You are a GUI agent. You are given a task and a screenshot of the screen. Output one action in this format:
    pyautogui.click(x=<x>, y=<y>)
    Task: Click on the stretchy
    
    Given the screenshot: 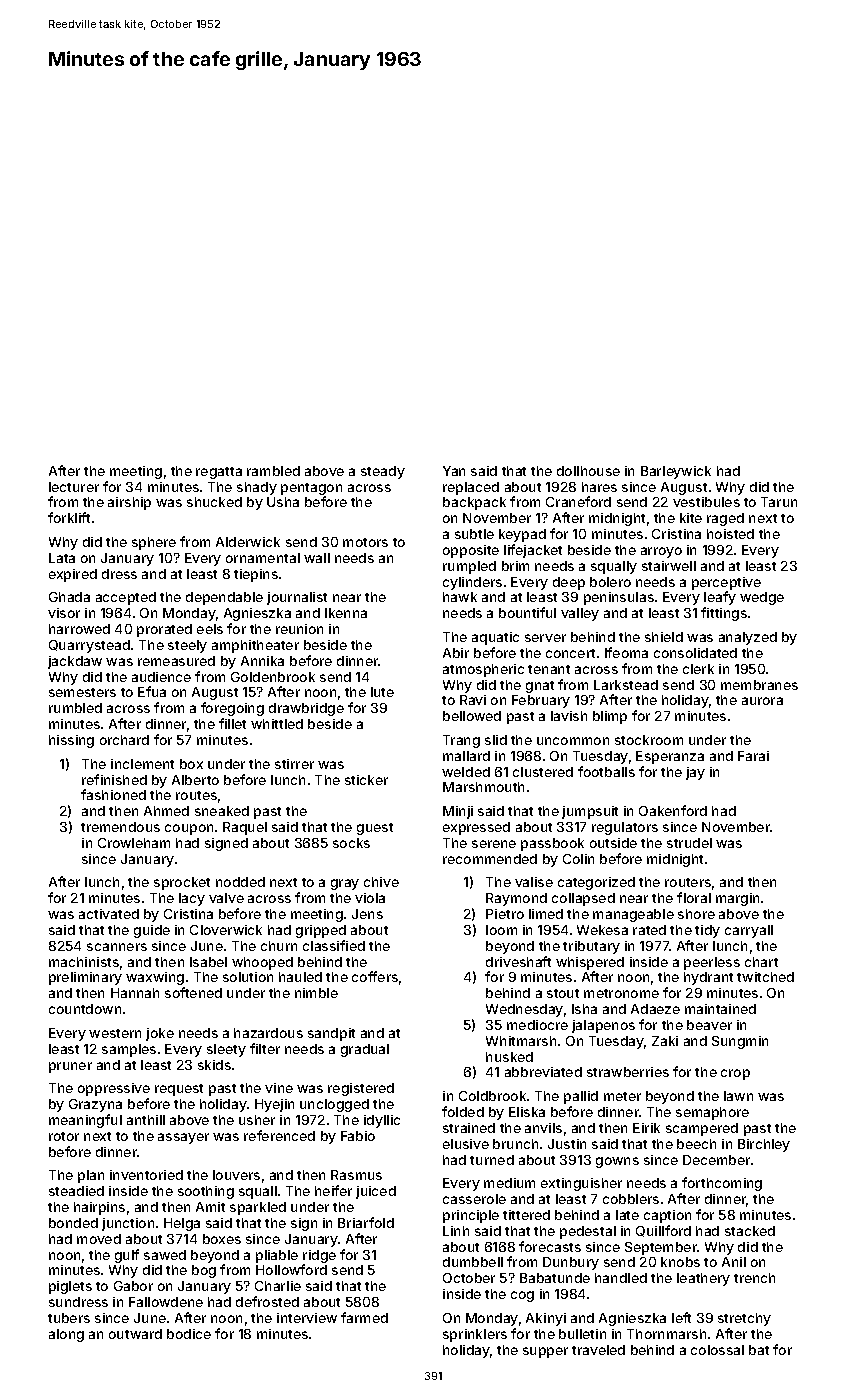 What is the action you would take?
    pyautogui.click(x=744, y=1319)
